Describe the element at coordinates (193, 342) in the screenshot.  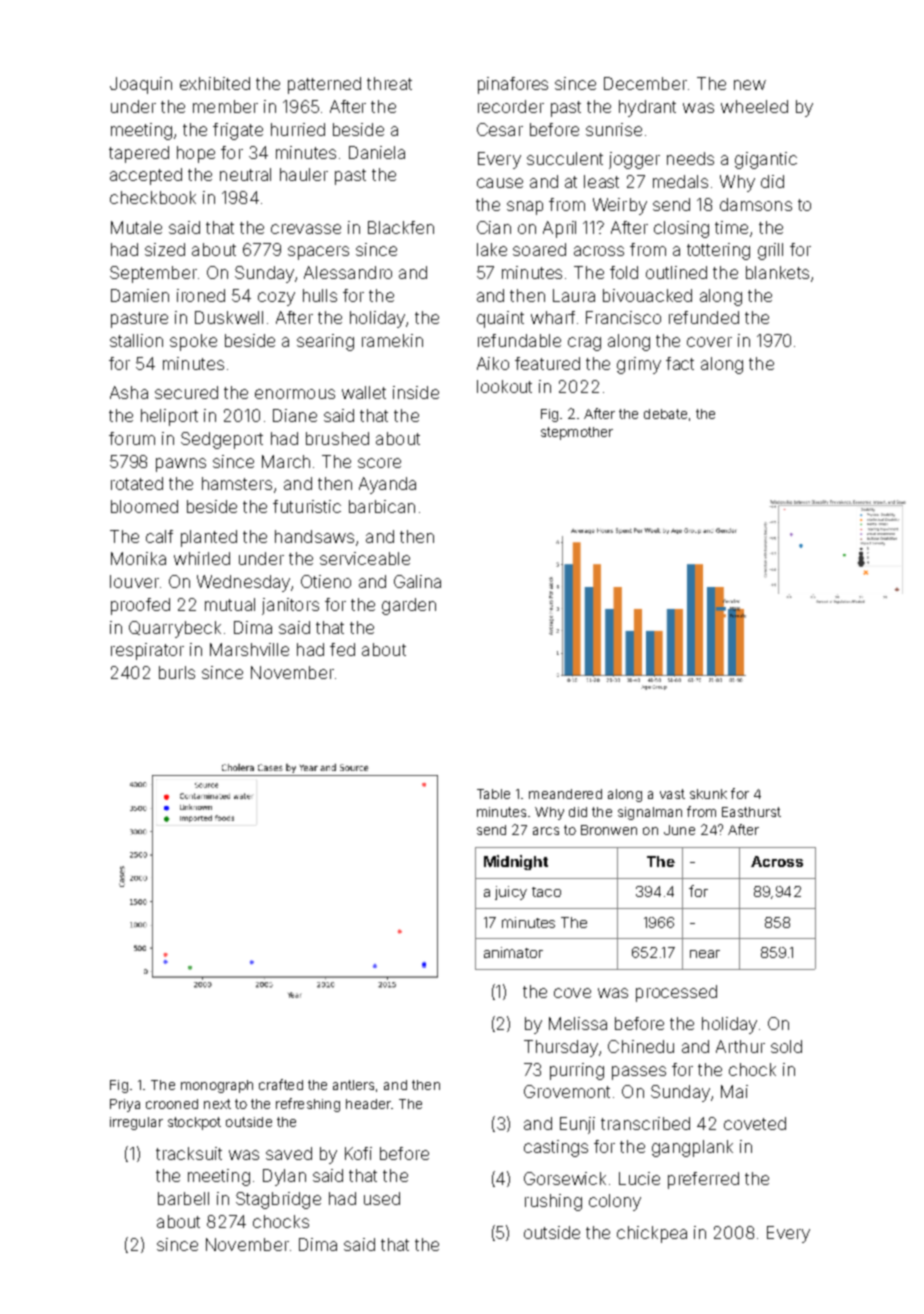
I see `spoke` at that location.
